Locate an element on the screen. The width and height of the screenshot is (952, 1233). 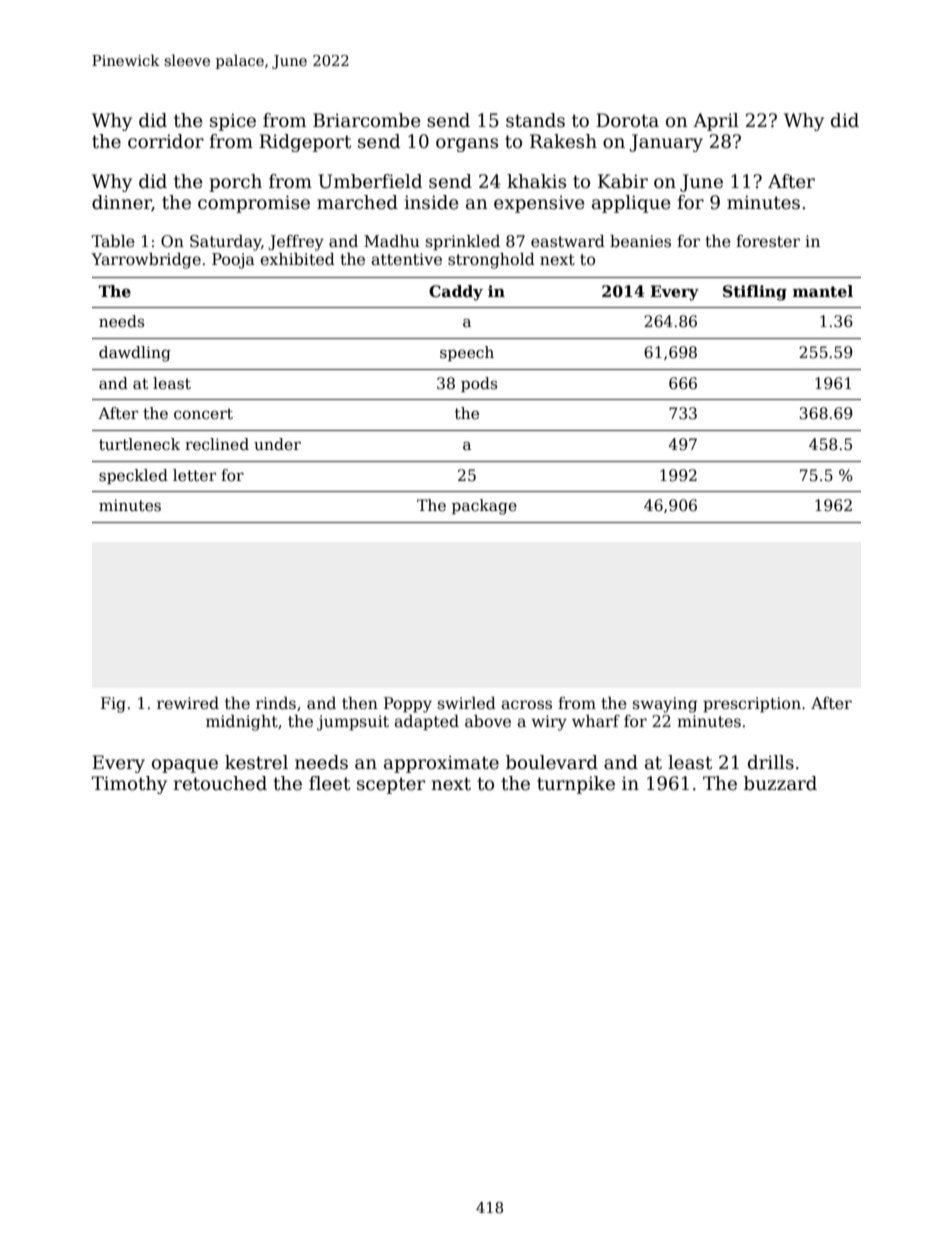
beanies is located at coordinates (640, 241).
